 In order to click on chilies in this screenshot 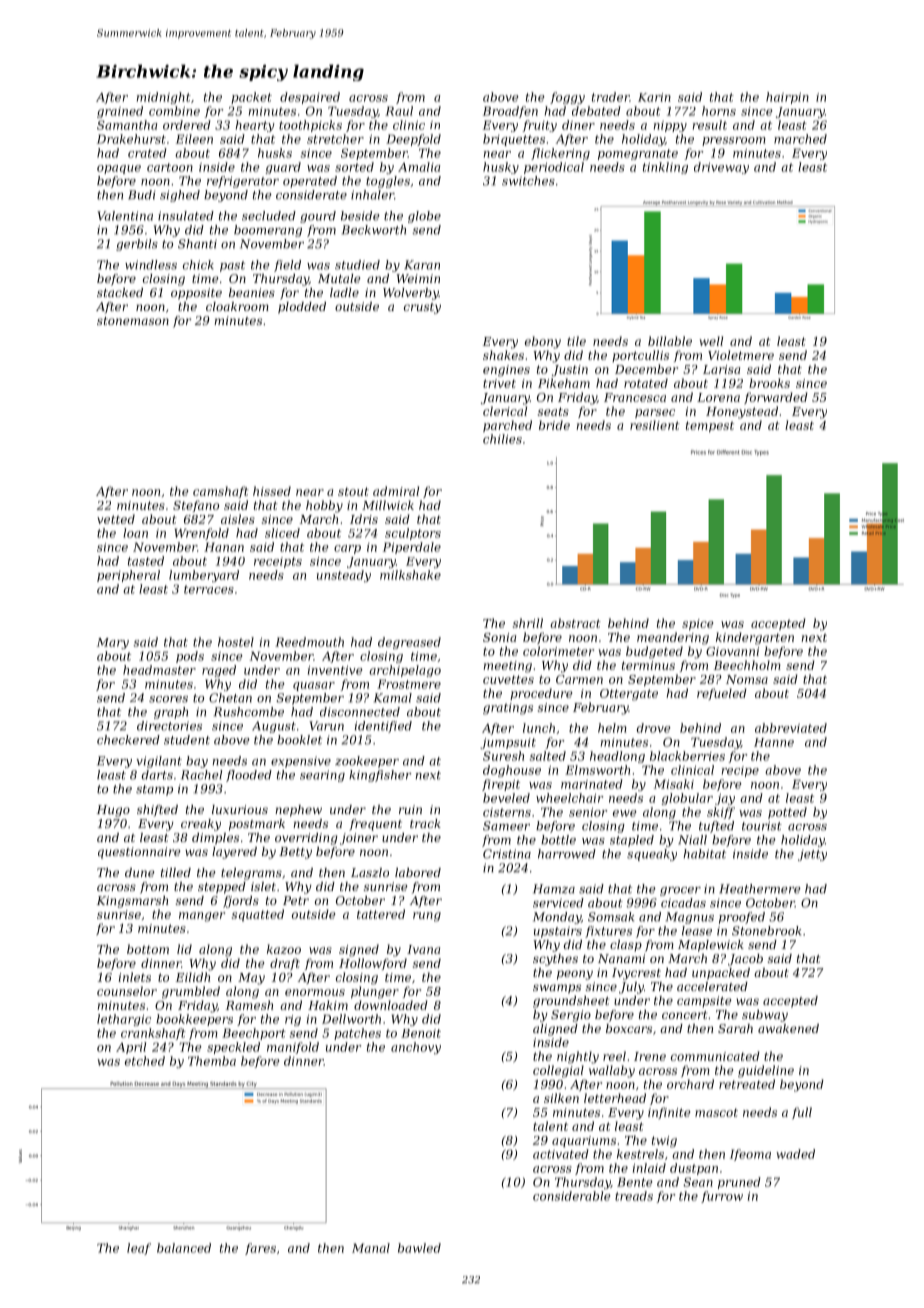, I will do `click(502, 439)`.
